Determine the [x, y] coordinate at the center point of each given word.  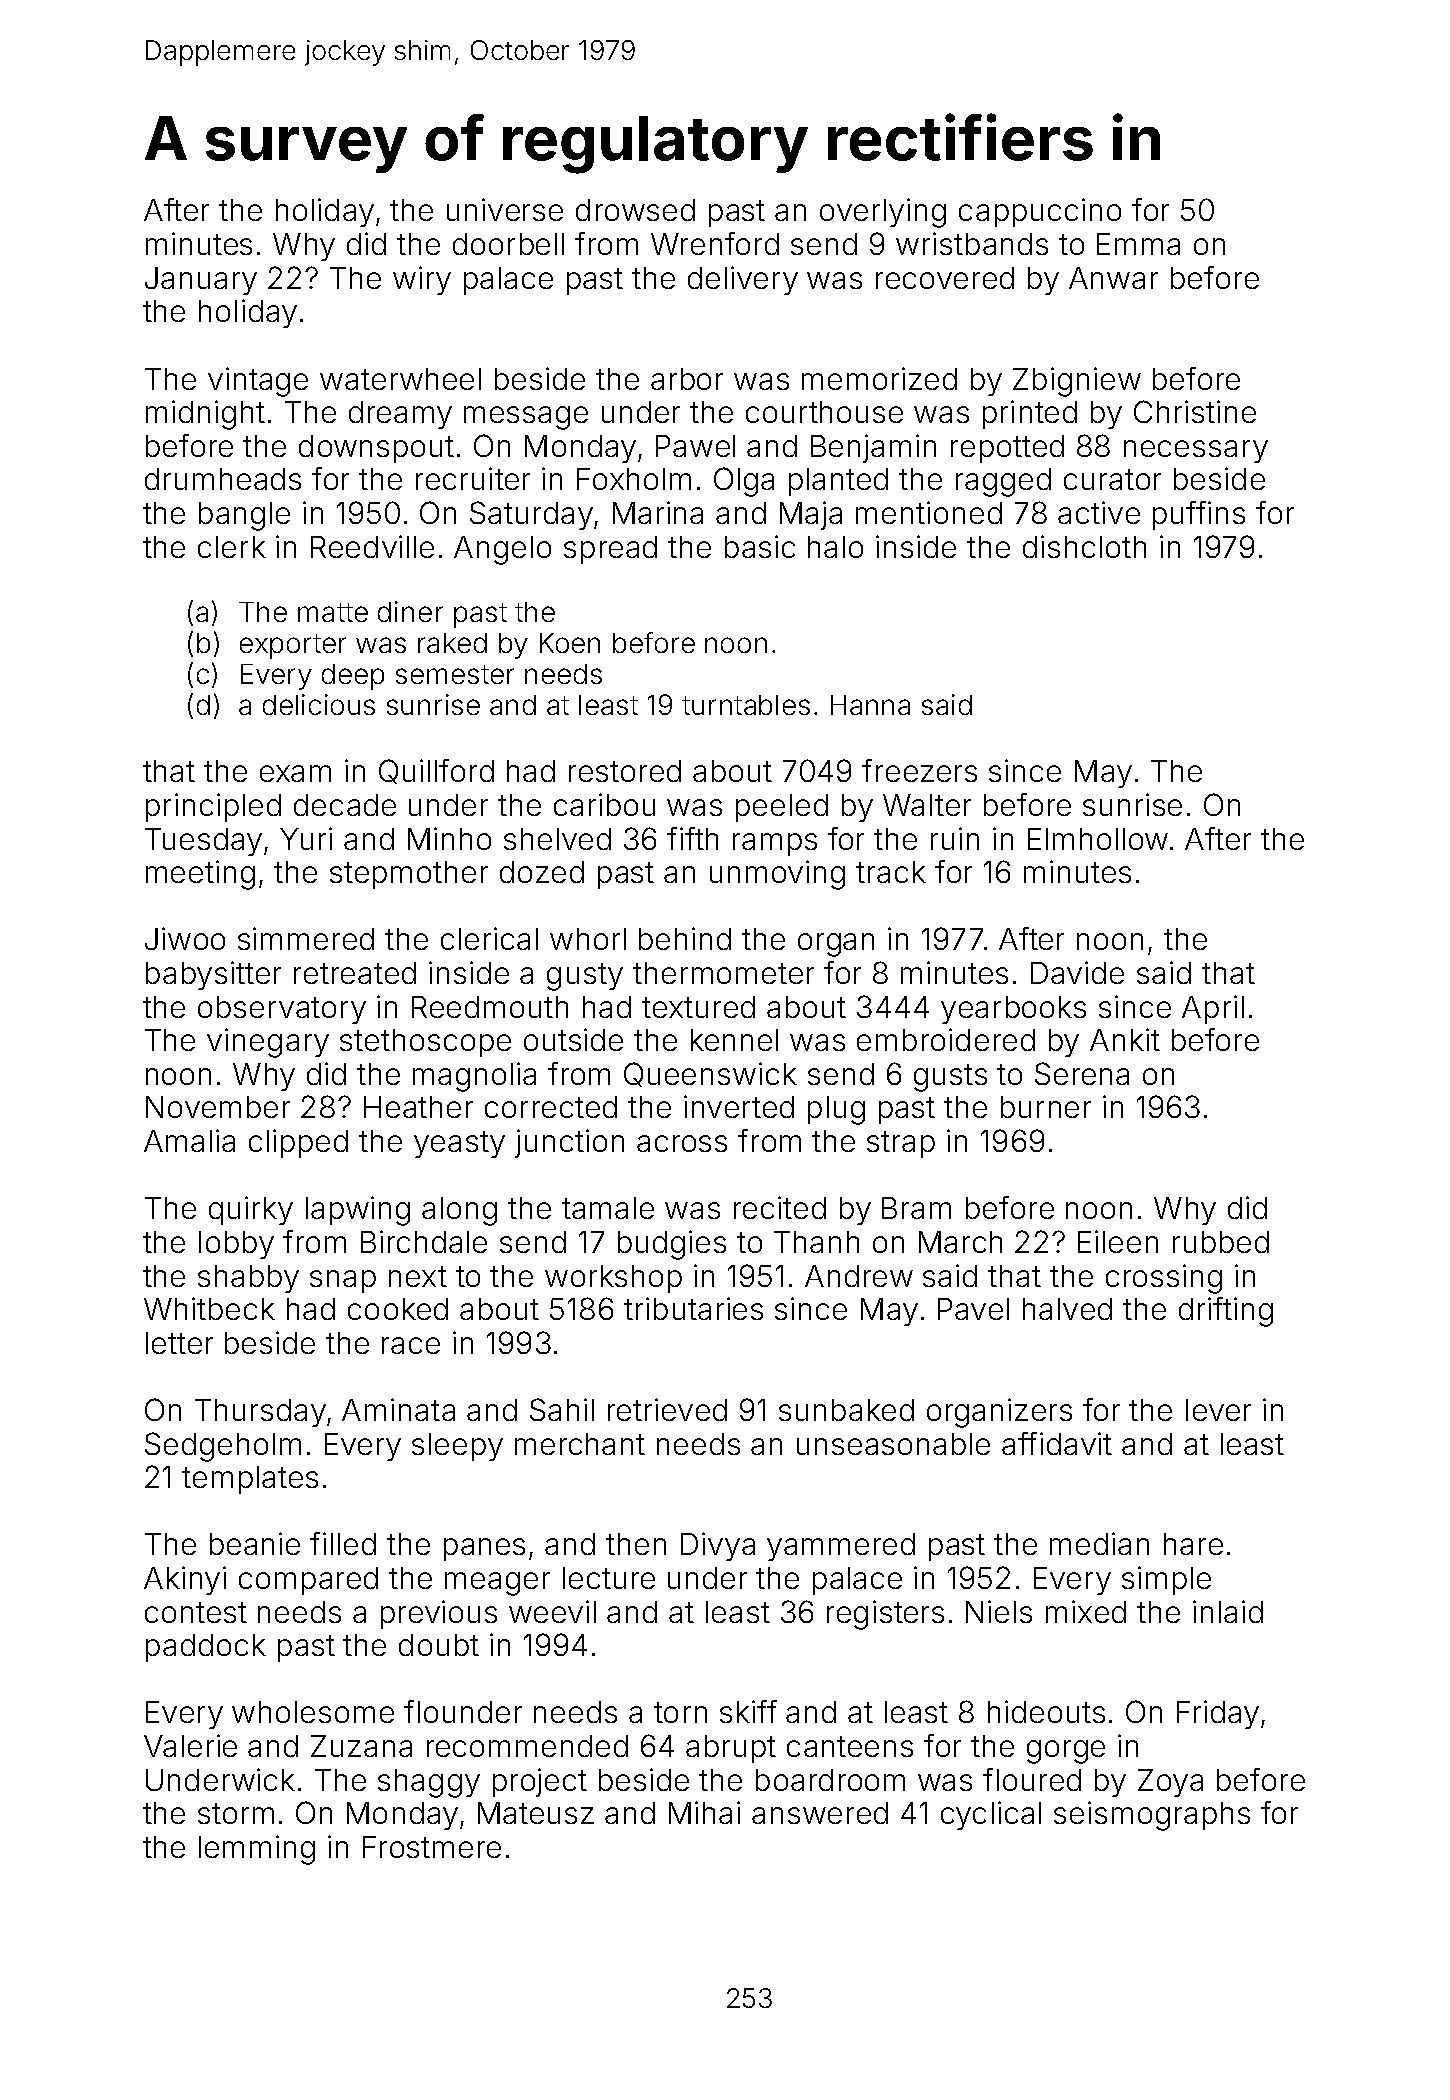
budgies [672, 1245]
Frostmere [432, 1847]
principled [213, 807]
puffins [1199, 515]
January [201, 281]
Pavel [973, 1309]
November [218, 1107]
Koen [570, 643]
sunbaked [846, 1410]
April [1213, 1009]
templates [250, 1480]
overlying [883, 213]
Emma [1138, 244]
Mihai [704, 1812]
